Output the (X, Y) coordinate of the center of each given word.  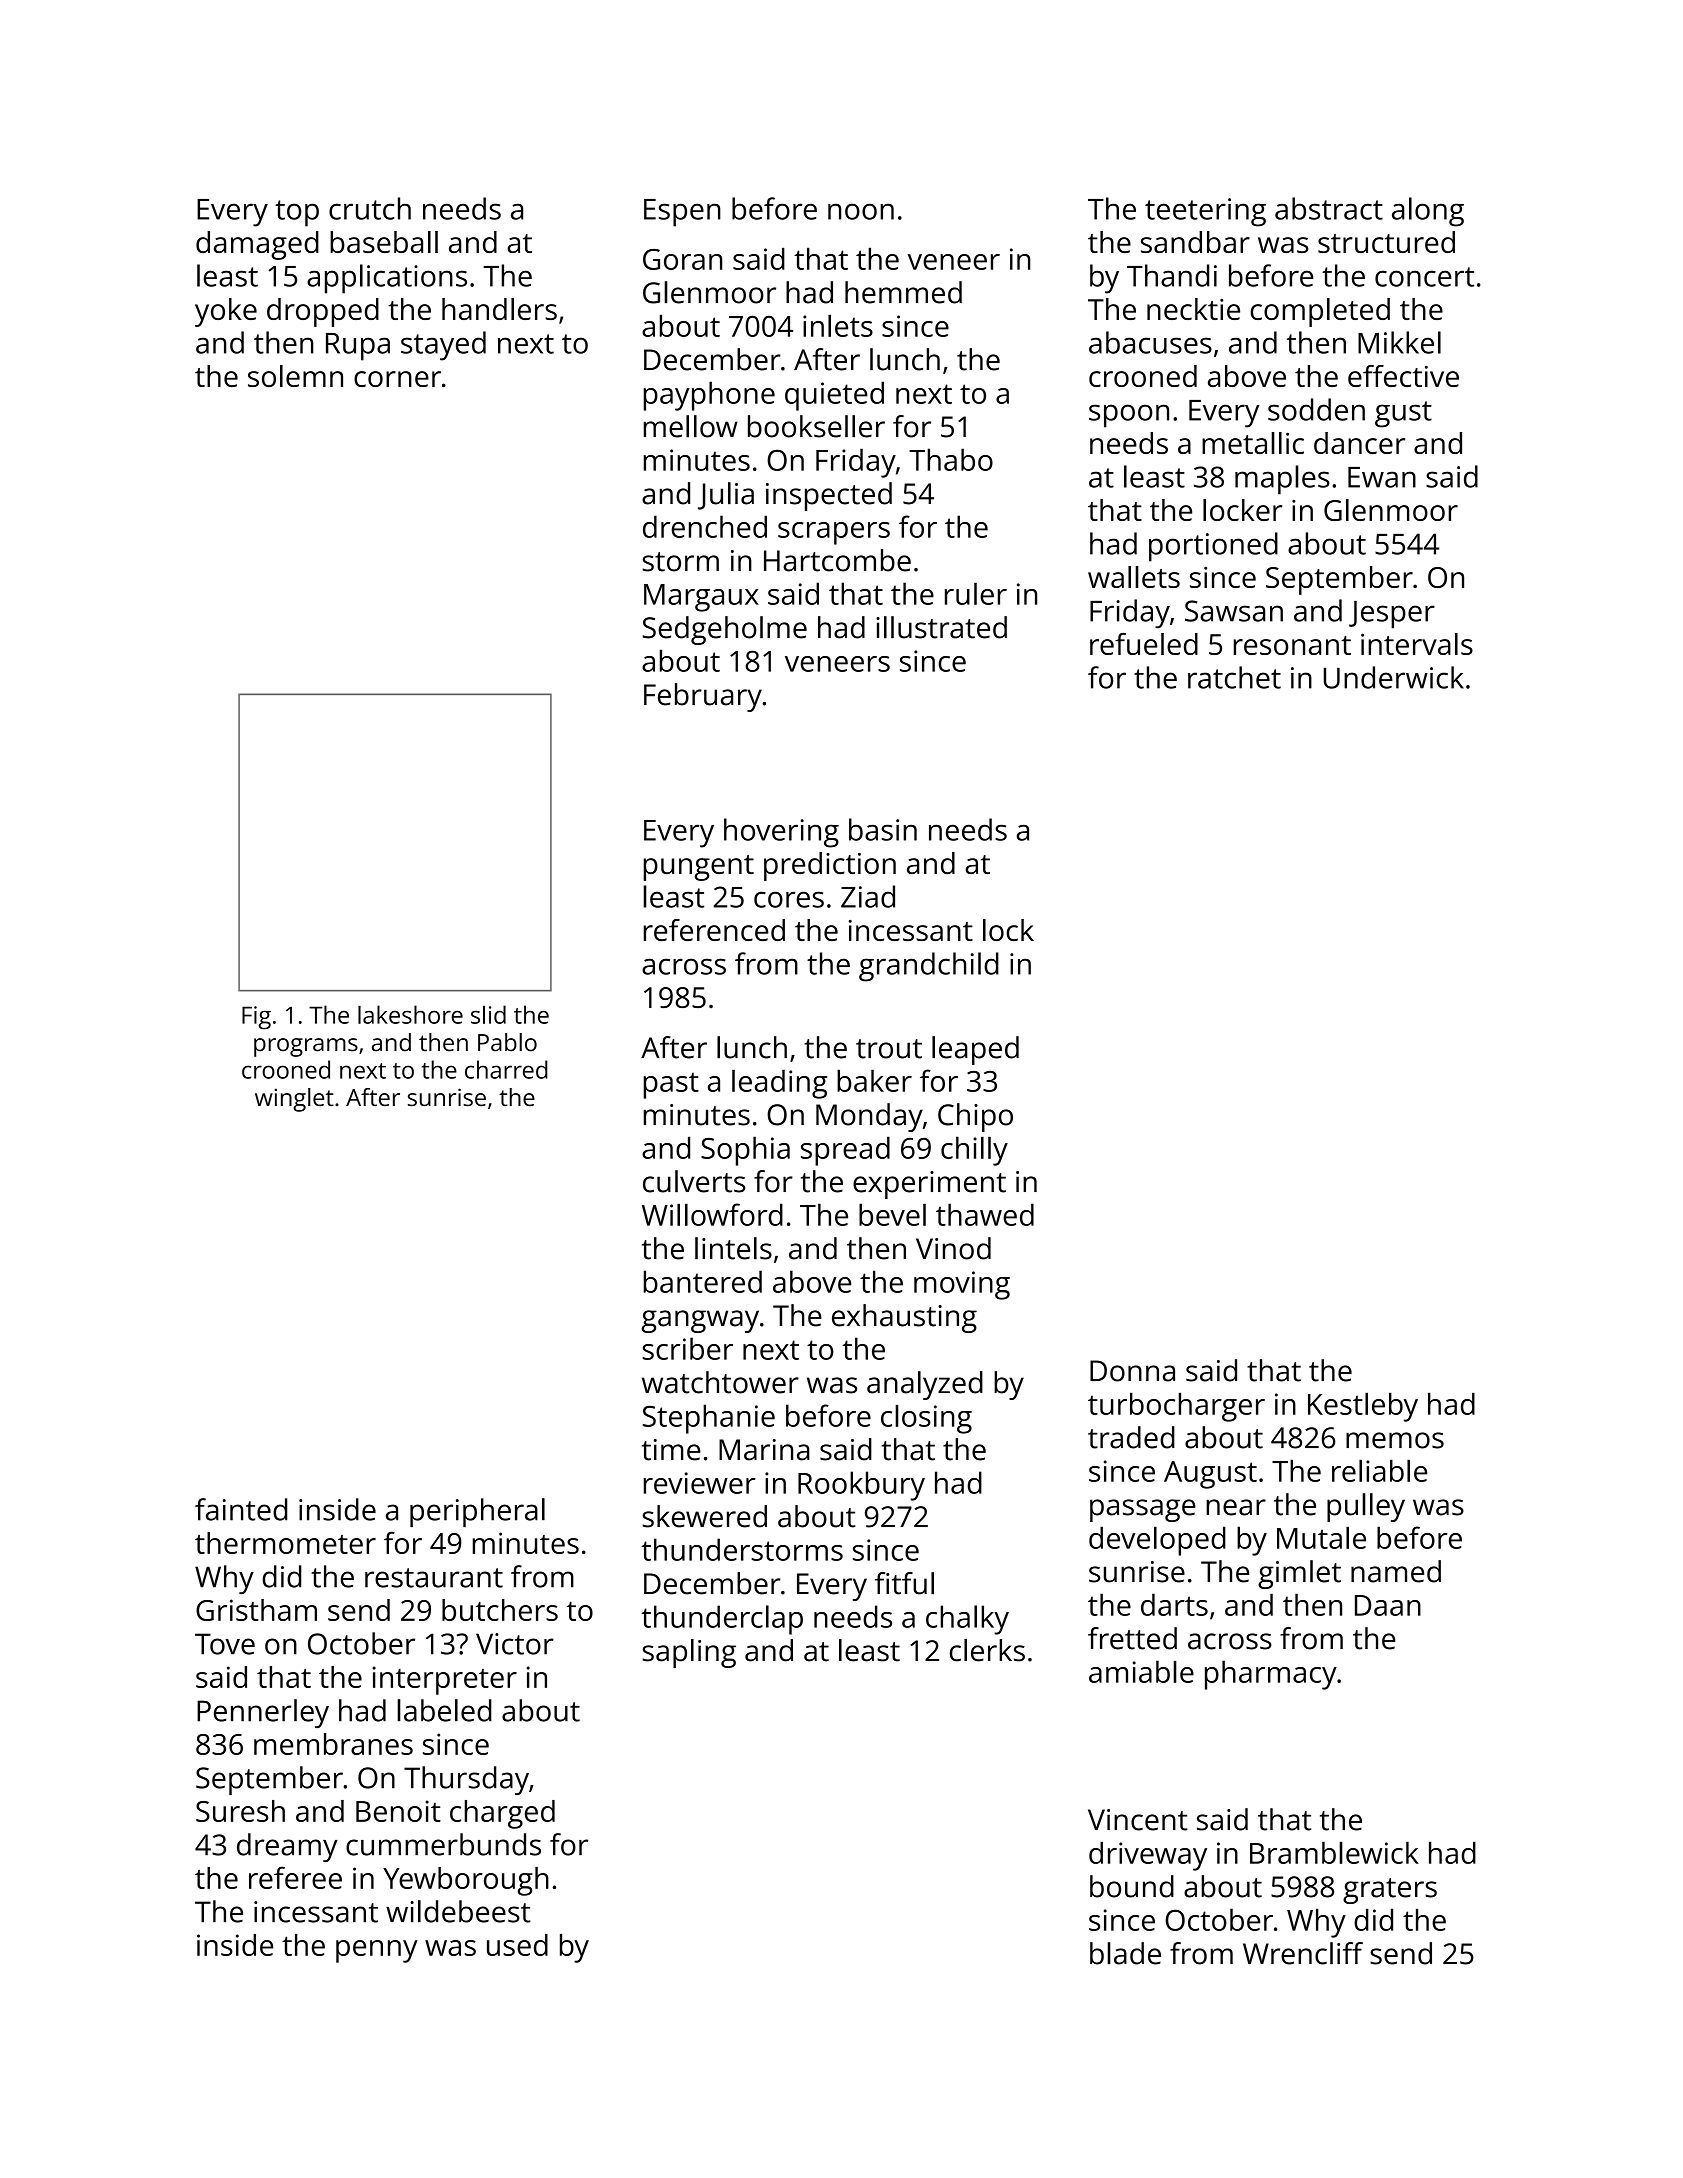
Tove (225, 1644)
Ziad (868, 896)
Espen (682, 213)
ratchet (1234, 677)
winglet (294, 1100)
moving (962, 1285)
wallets (1134, 577)
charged (502, 1814)
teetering (1205, 212)
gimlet (1299, 1574)
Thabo (951, 459)
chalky (967, 1620)
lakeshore (410, 1014)
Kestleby (1363, 1407)
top (297, 213)
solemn (295, 376)
